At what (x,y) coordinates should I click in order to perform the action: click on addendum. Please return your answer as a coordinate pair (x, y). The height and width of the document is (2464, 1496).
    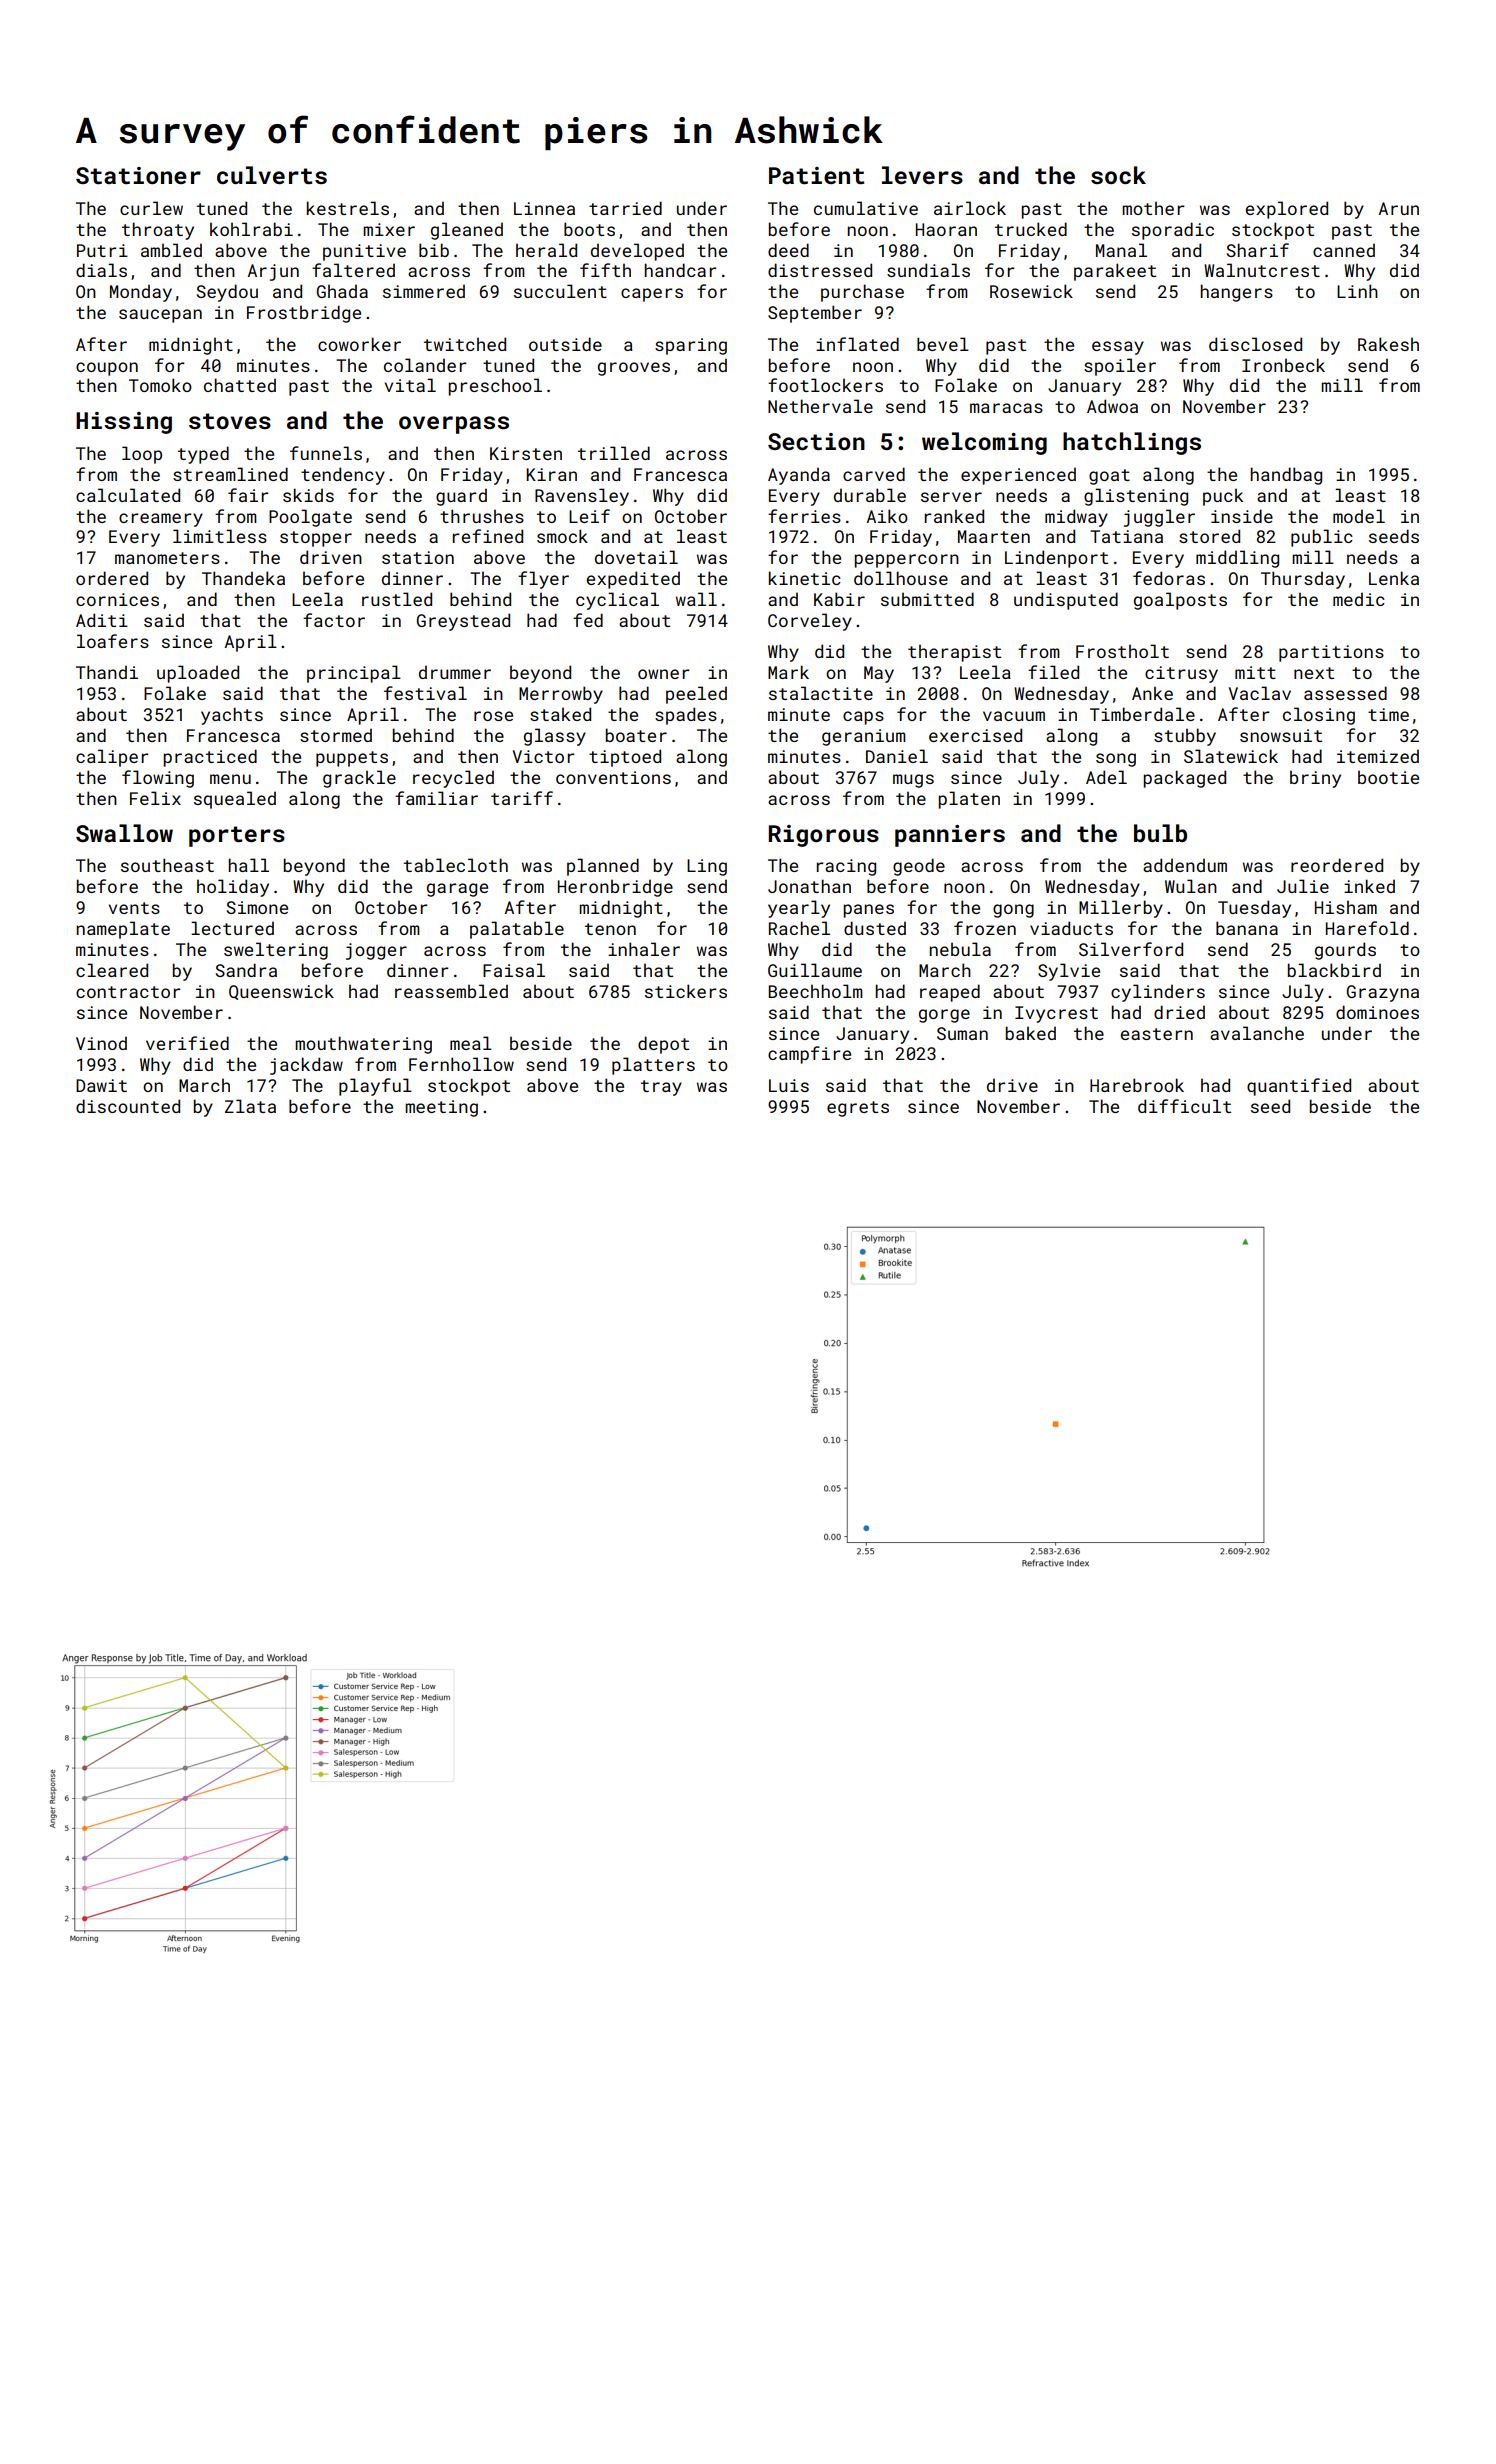
    Looking at the image, I should click on (1185, 865).
